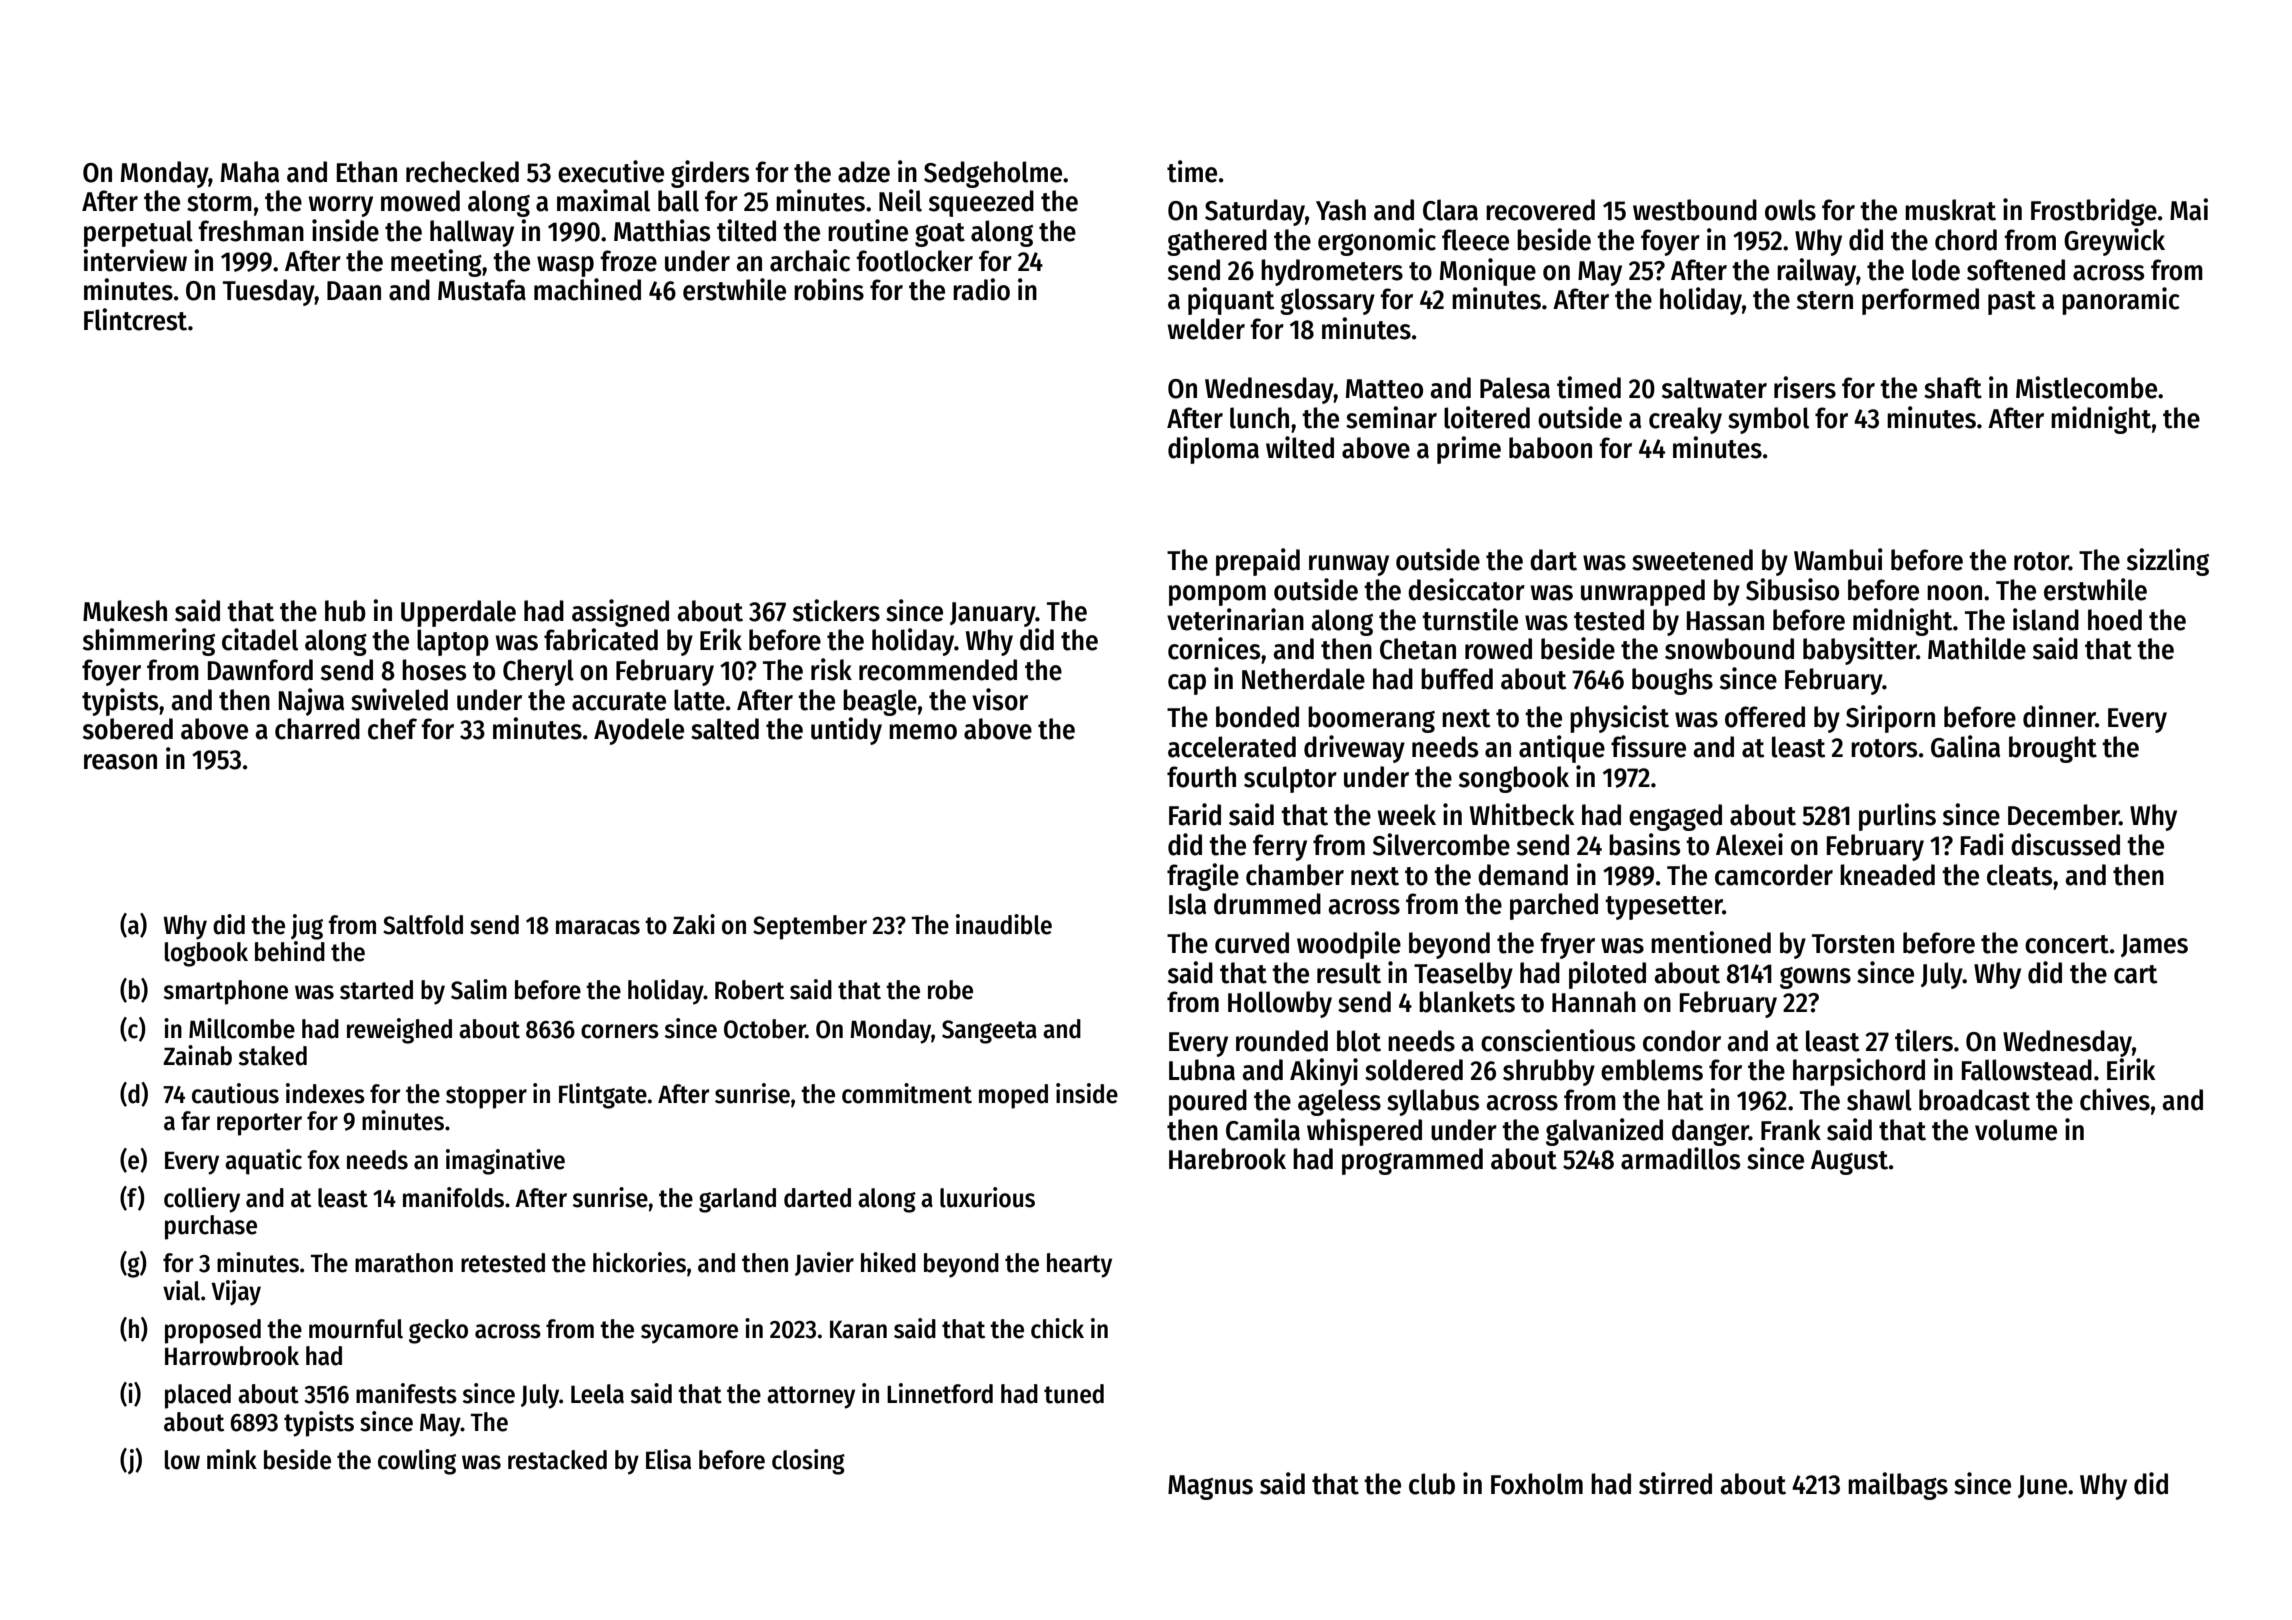  What do you see at coordinates (1924, 1040) in the document?
I see `tilers` at bounding box center [1924, 1040].
